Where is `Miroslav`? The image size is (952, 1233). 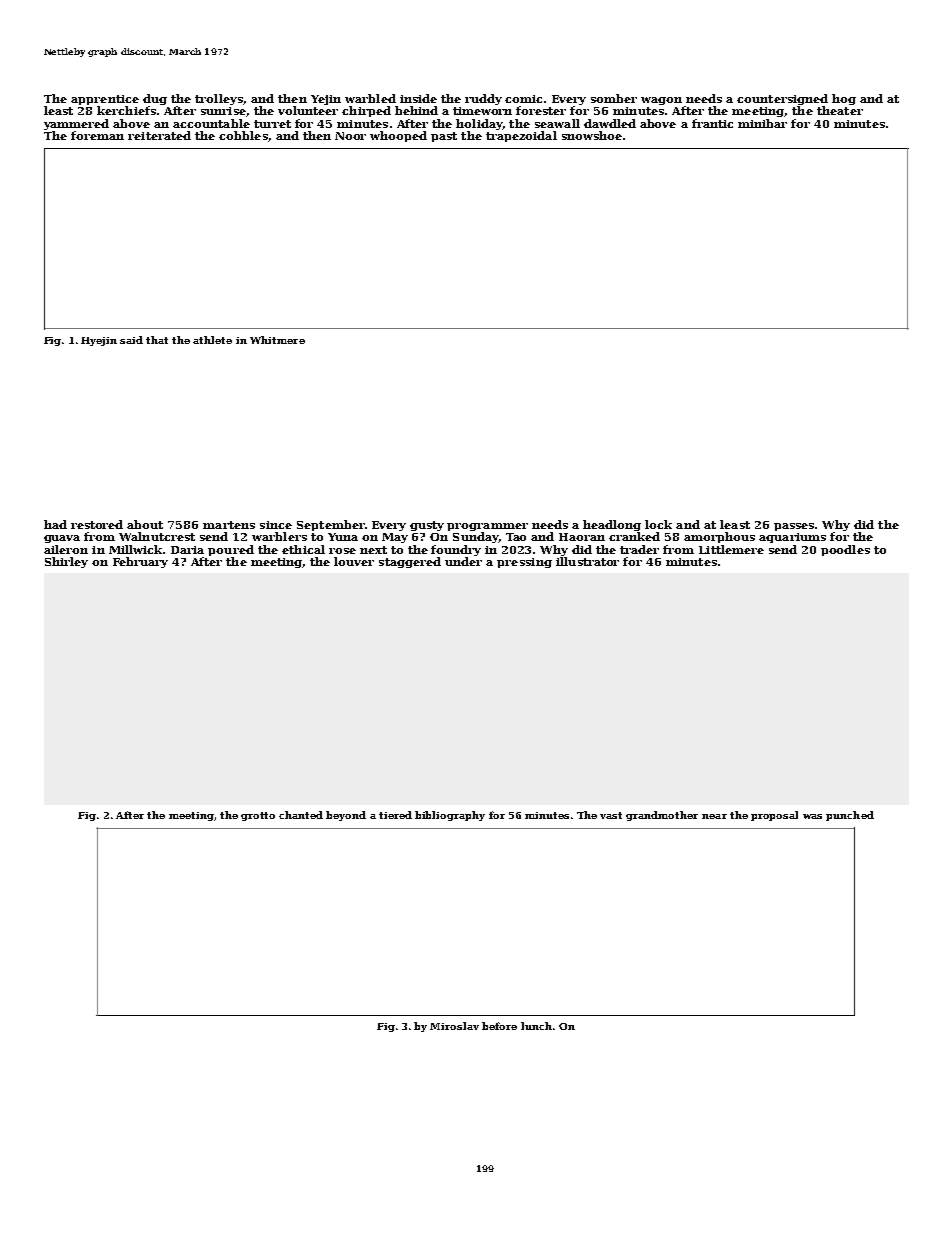 Miroslav is located at coordinates (454, 1026).
